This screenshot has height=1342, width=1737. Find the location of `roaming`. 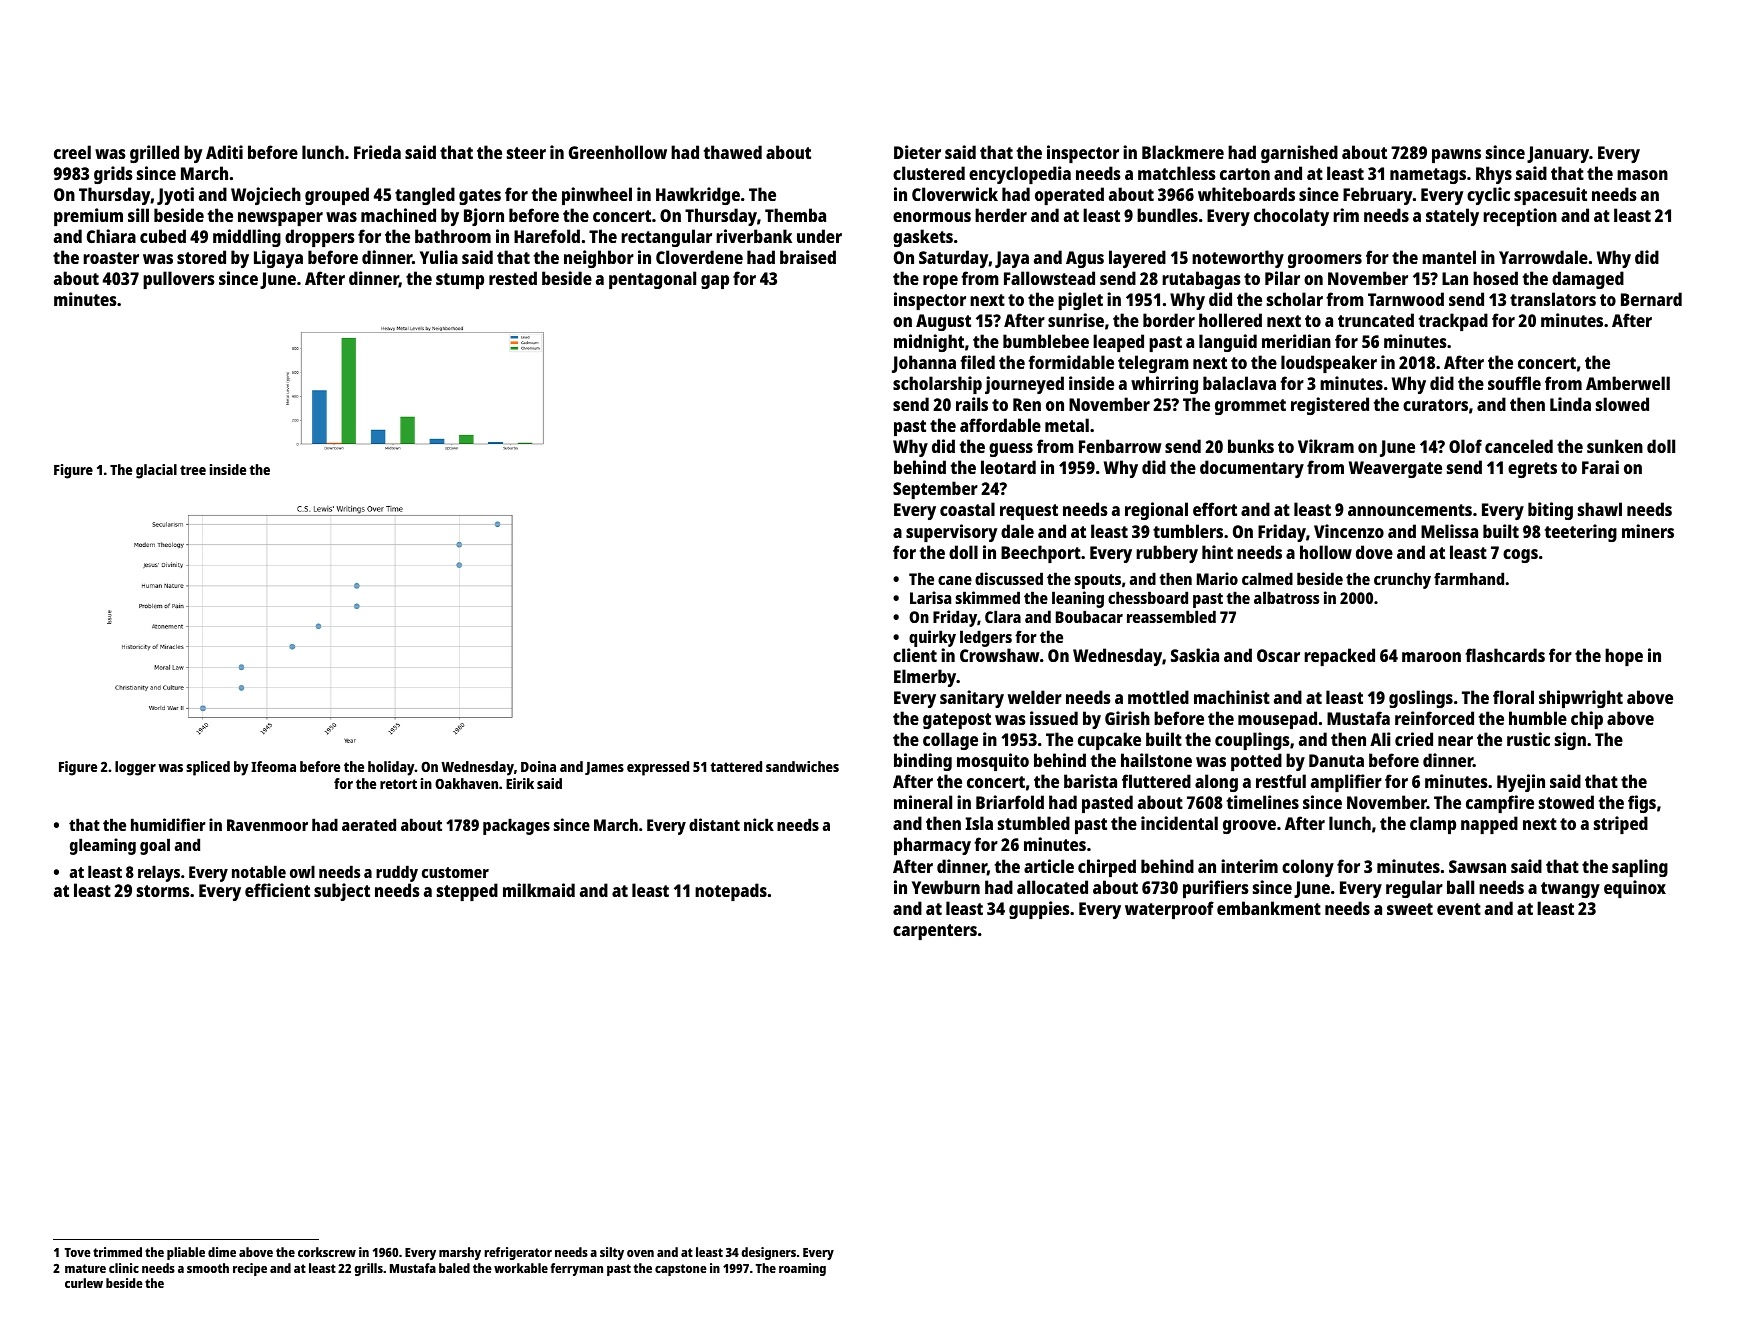

roaming is located at coordinates (802, 1269).
